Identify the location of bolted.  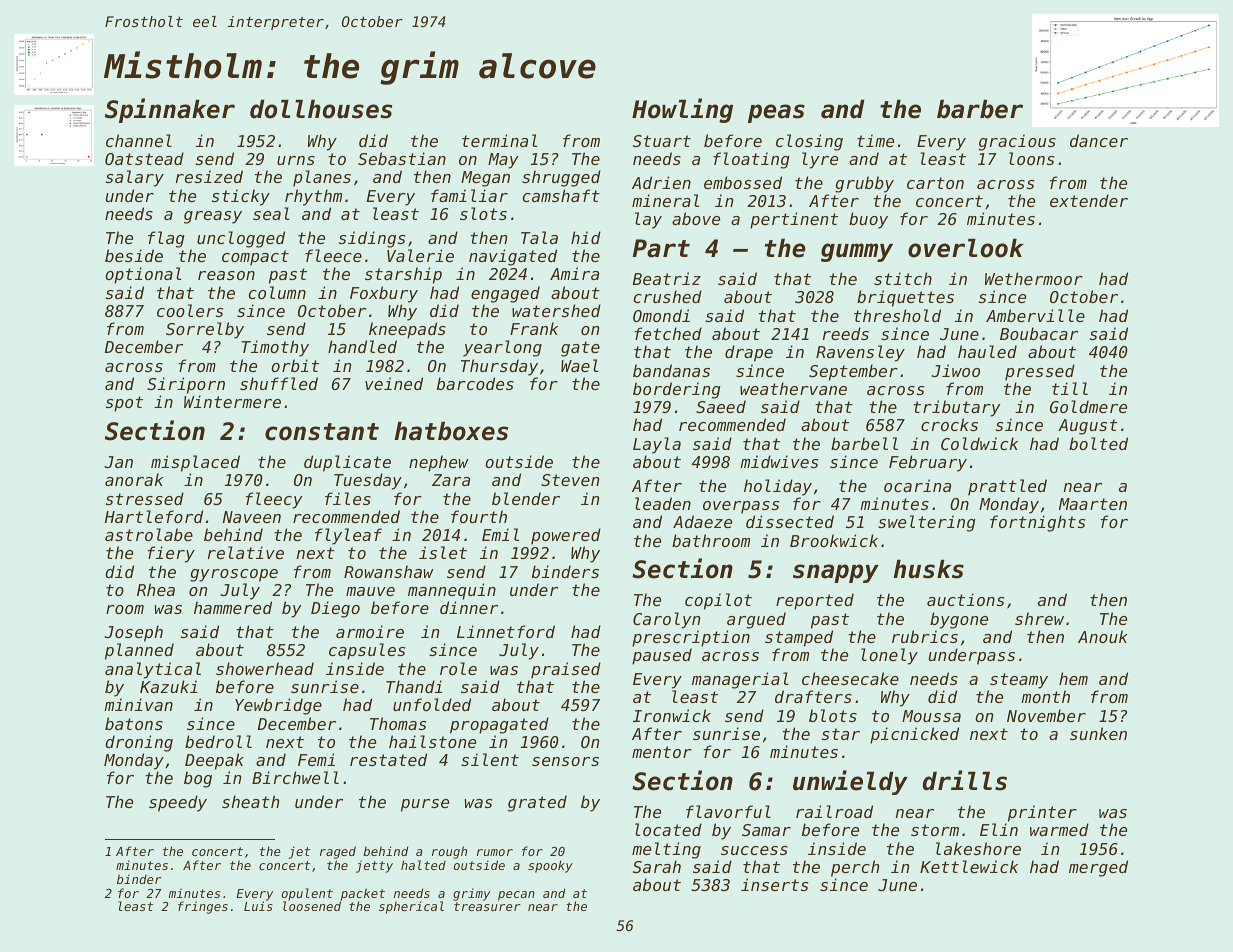
(1098, 443).
